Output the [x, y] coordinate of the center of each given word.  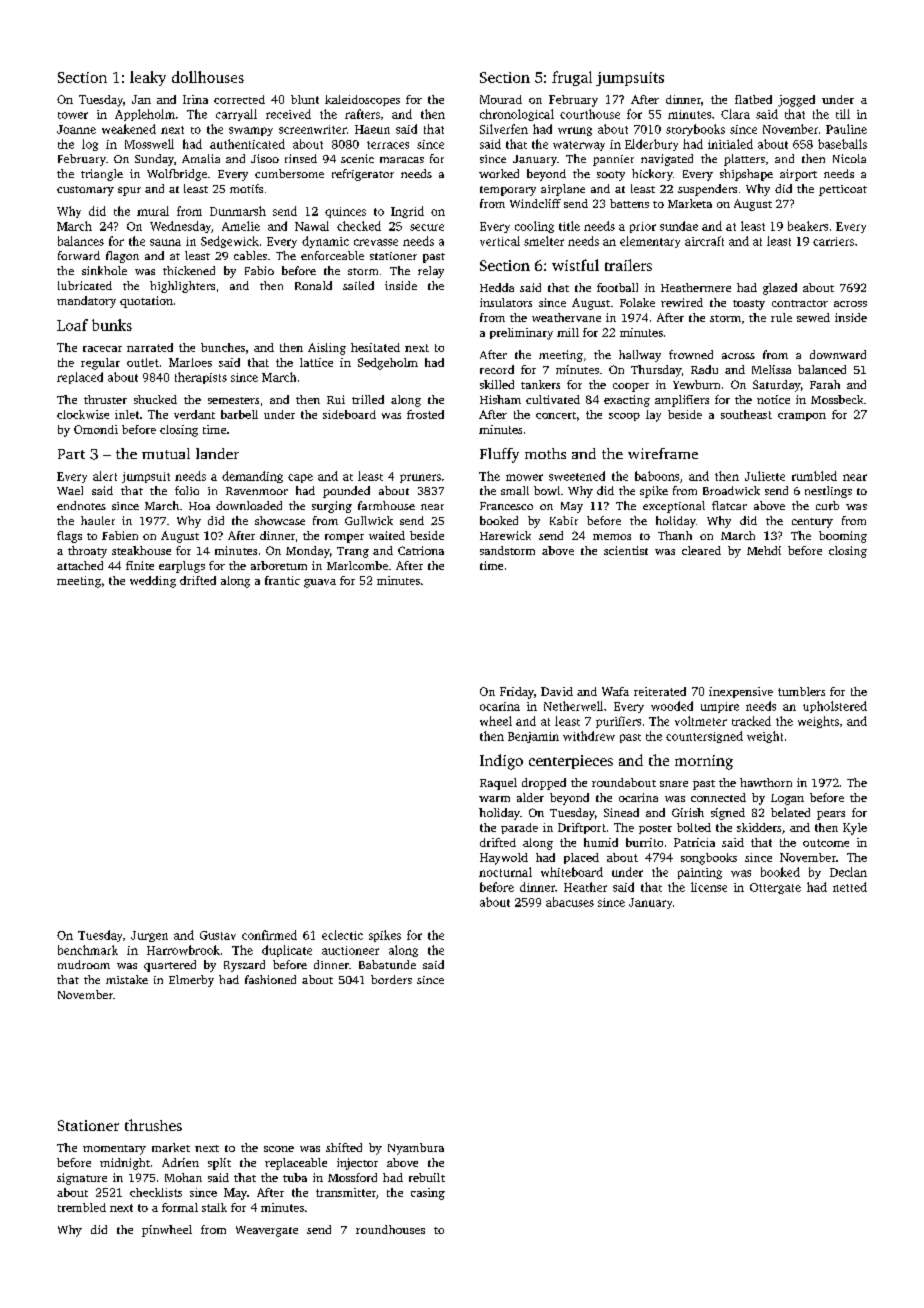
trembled [82, 1207]
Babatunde [387, 964]
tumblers [801, 691]
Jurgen [149, 936]
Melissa [771, 369]
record [497, 369]
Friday [517, 693]
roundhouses [390, 1229]
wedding [153, 582]
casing [428, 1194]
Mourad [501, 99]
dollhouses [208, 77]
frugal [572, 78]
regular [100, 364]
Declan [848, 872]
